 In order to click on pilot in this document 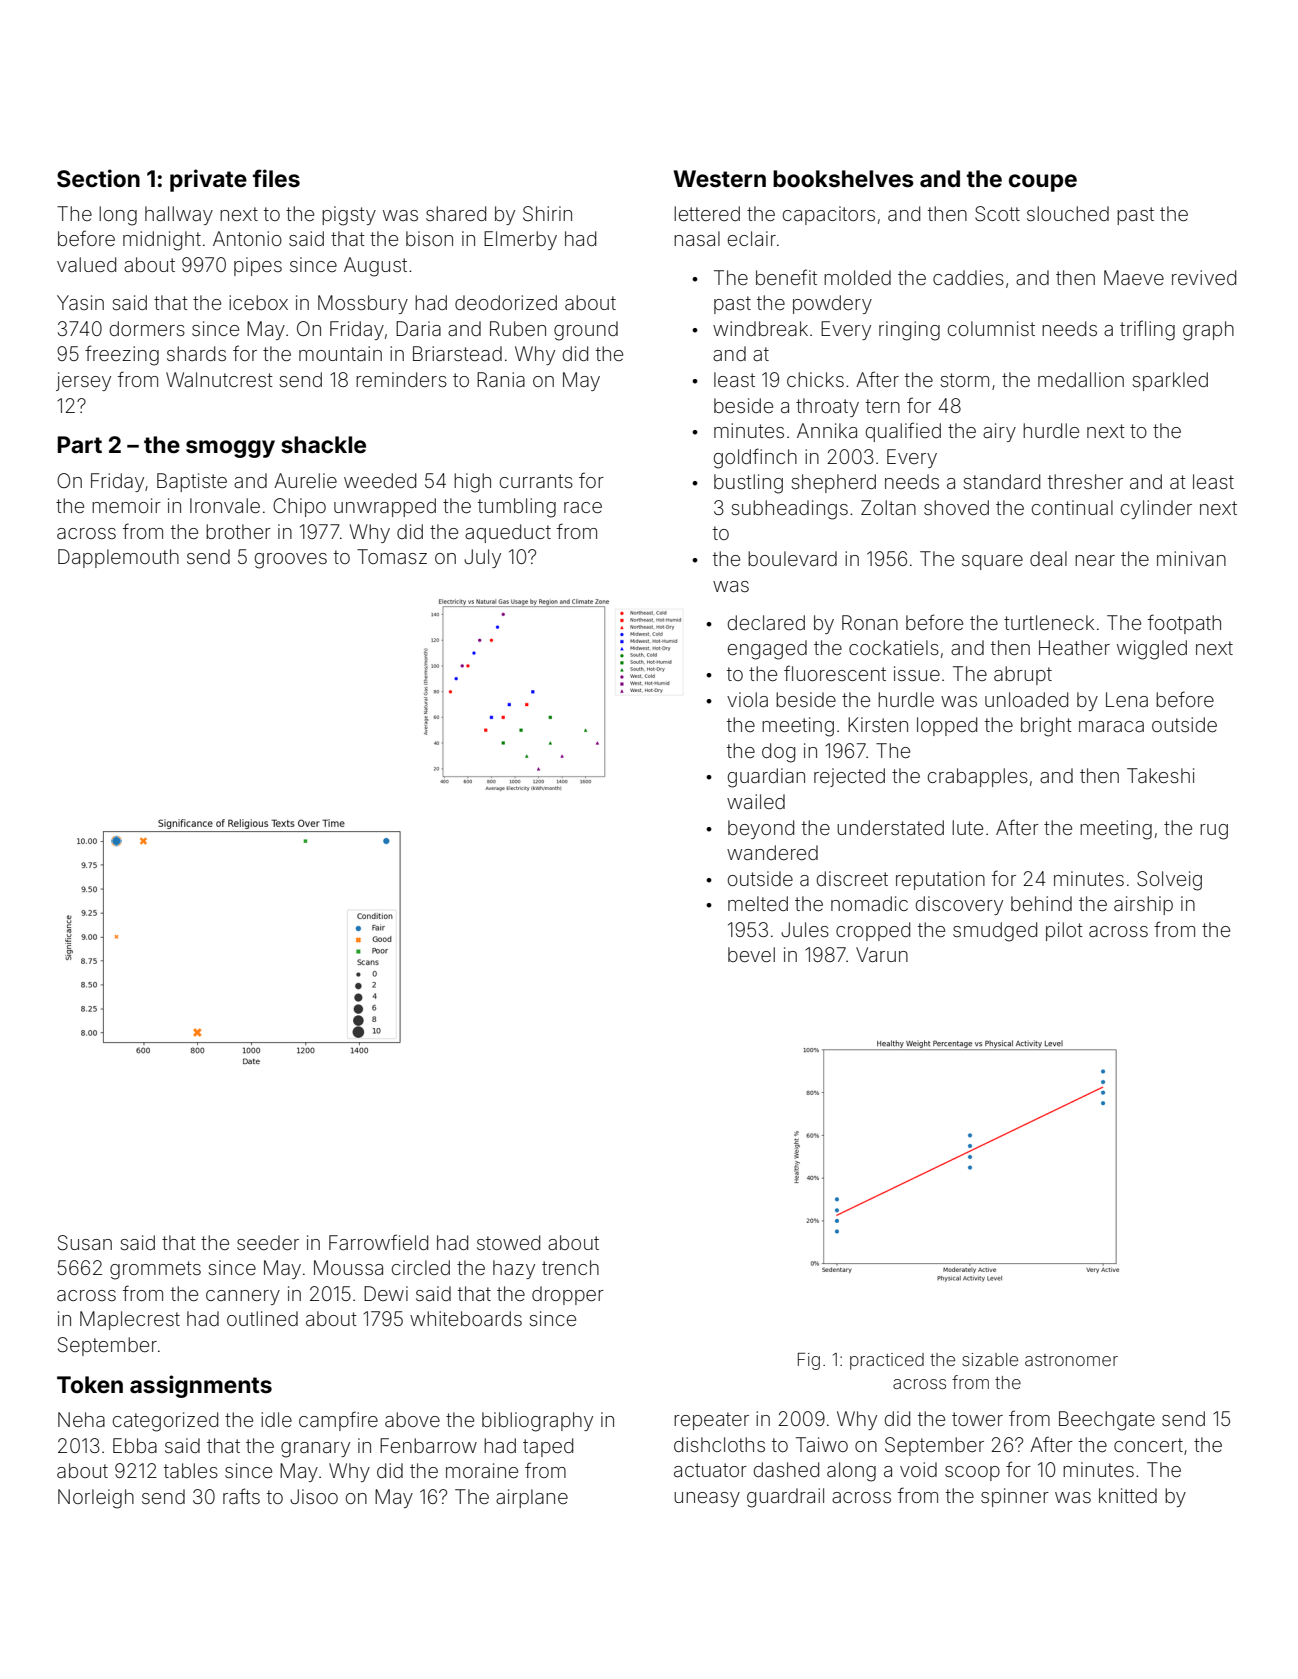, I will do `click(1064, 931)`.
